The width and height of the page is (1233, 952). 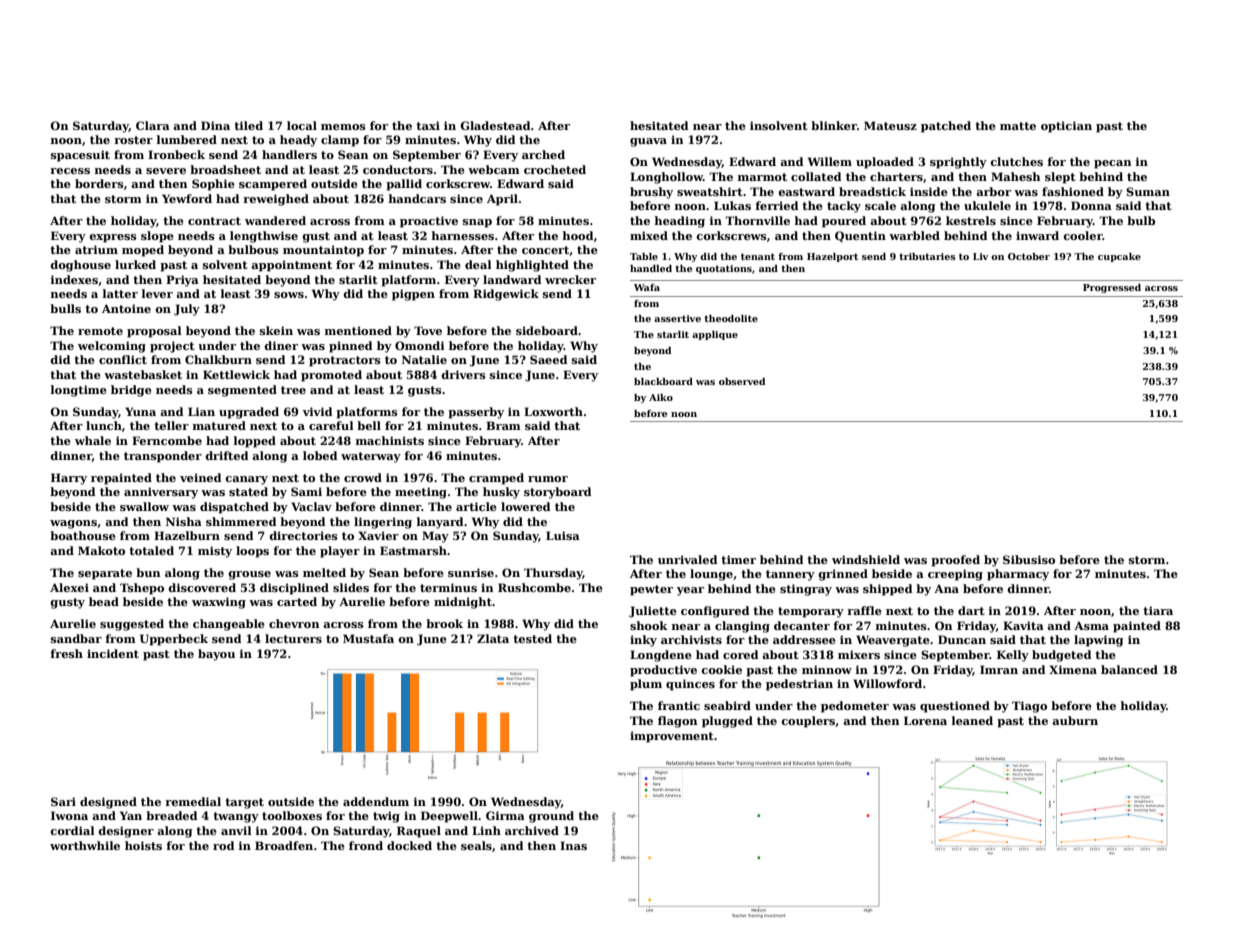 I want to click on Yuna, so click(x=140, y=411).
